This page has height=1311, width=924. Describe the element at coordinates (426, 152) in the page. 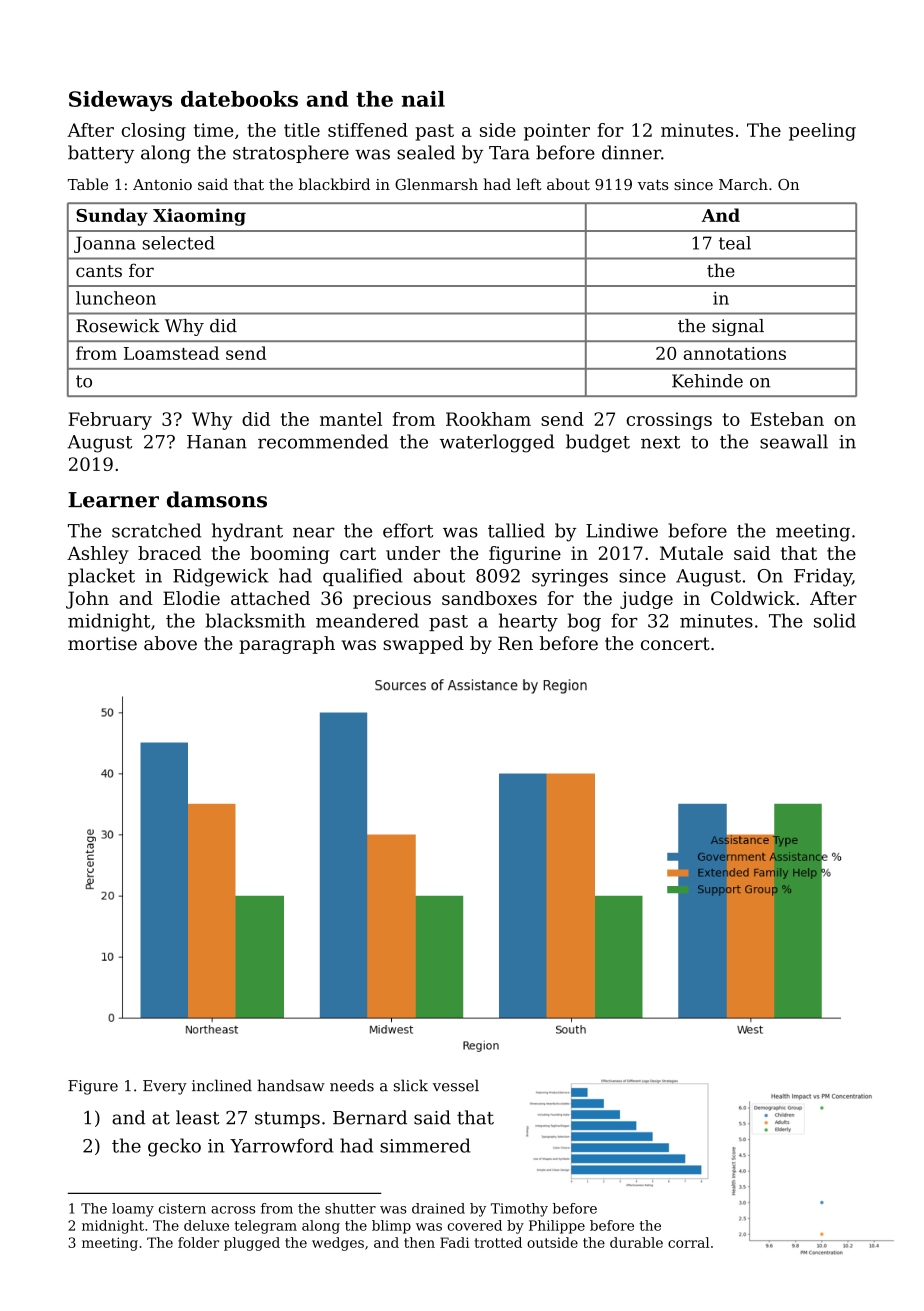

I see `sealed` at that location.
